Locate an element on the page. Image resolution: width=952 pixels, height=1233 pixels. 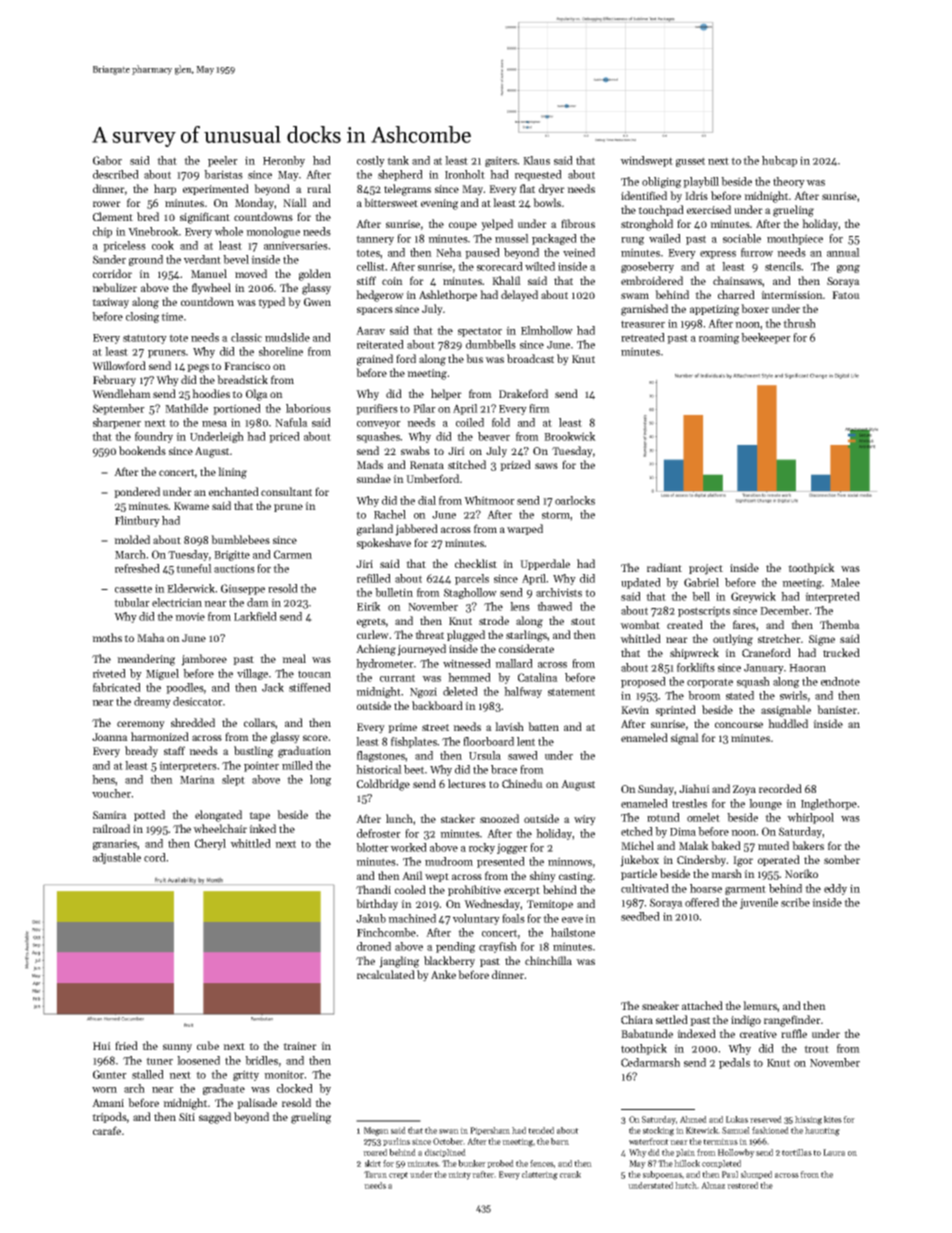
Gabor is located at coordinates (107, 160).
